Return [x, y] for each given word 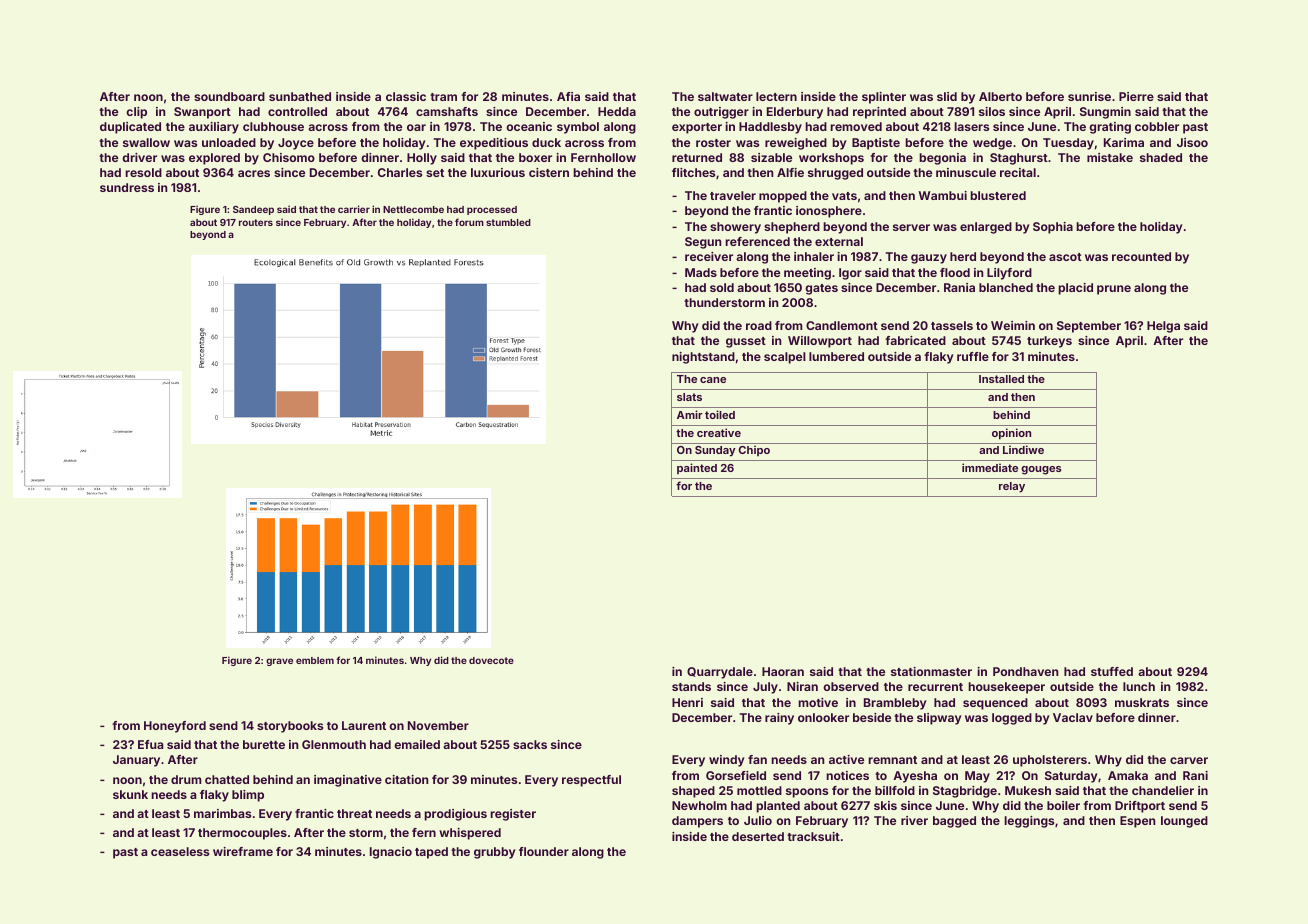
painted [697, 468]
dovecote [491, 660]
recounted [1141, 256]
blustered [998, 195]
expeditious [494, 144]
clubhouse [273, 126]
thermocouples [242, 834]
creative [719, 432]
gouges [1041, 470]
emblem [315, 660]
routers [256, 222]
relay [1012, 487]
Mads [701, 272]
